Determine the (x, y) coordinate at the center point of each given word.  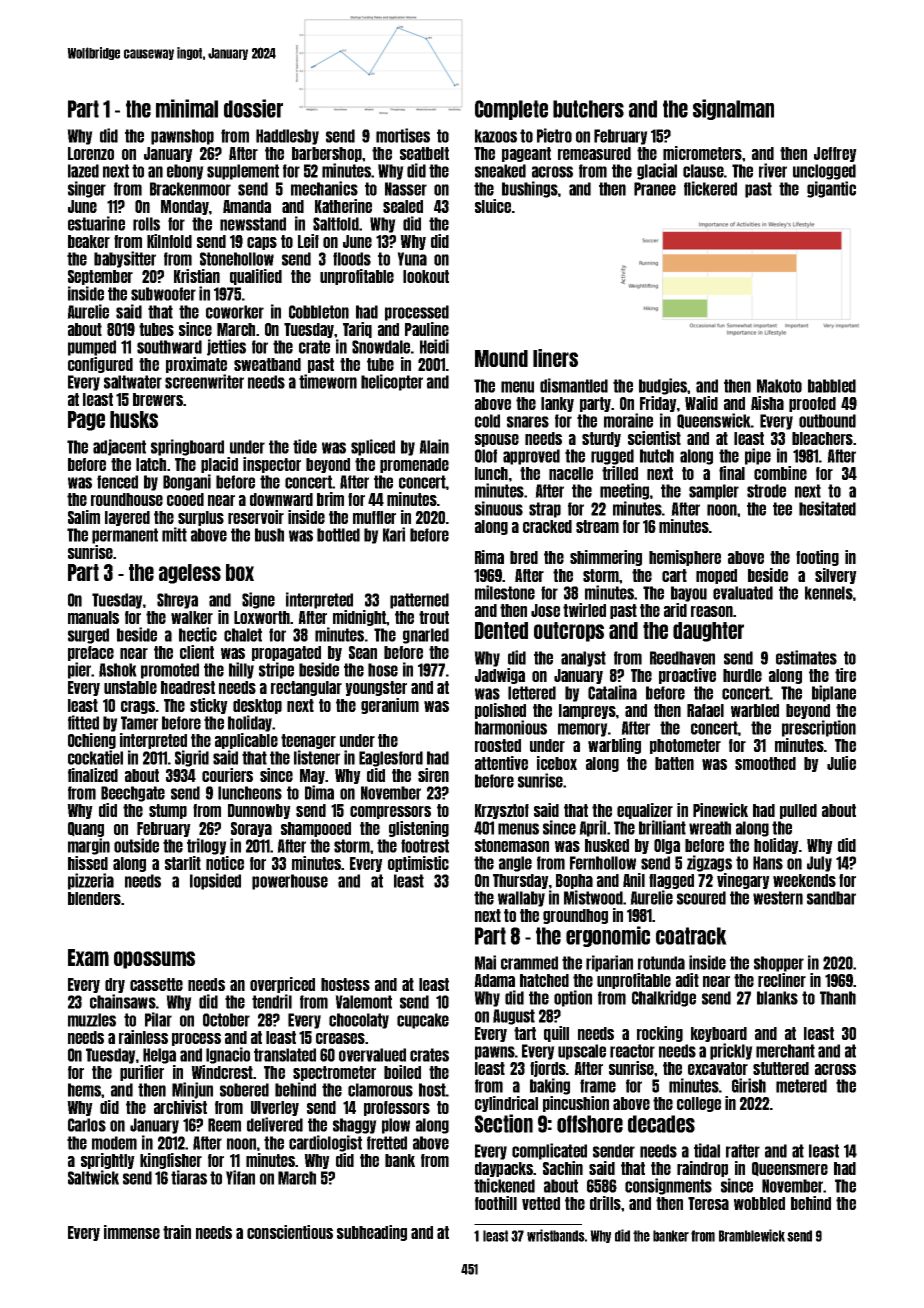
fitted (83, 722)
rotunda (661, 963)
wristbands (556, 1235)
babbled (832, 386)
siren (433, 775)
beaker (89, 241)
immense (132, 1232)
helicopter (392, 382)
